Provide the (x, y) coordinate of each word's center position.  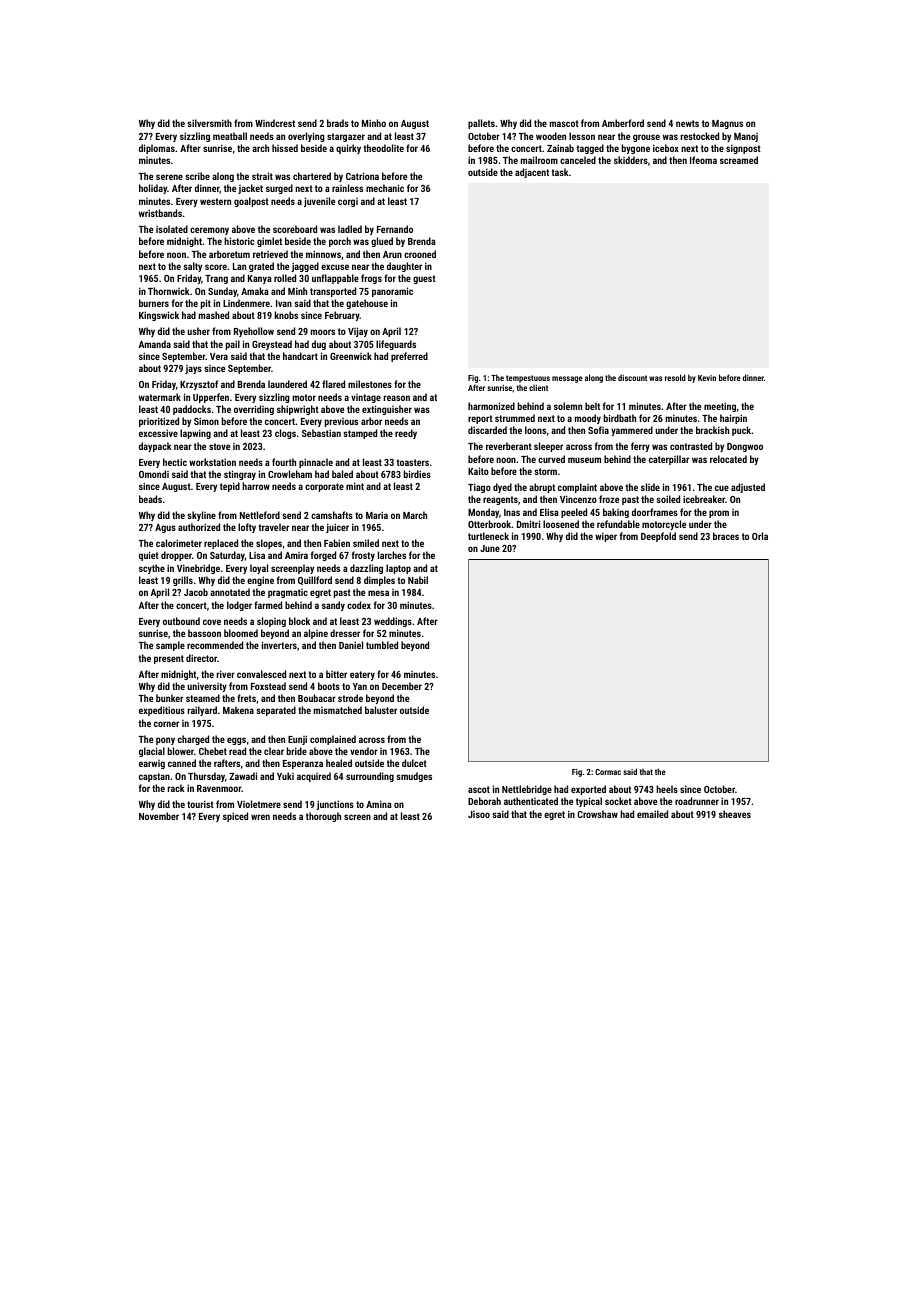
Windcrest (275, 123)
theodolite (383, 148)
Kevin (707, 378)
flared (333, 384)
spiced (235, 817)
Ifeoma (703, 160)
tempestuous (528, 379)
